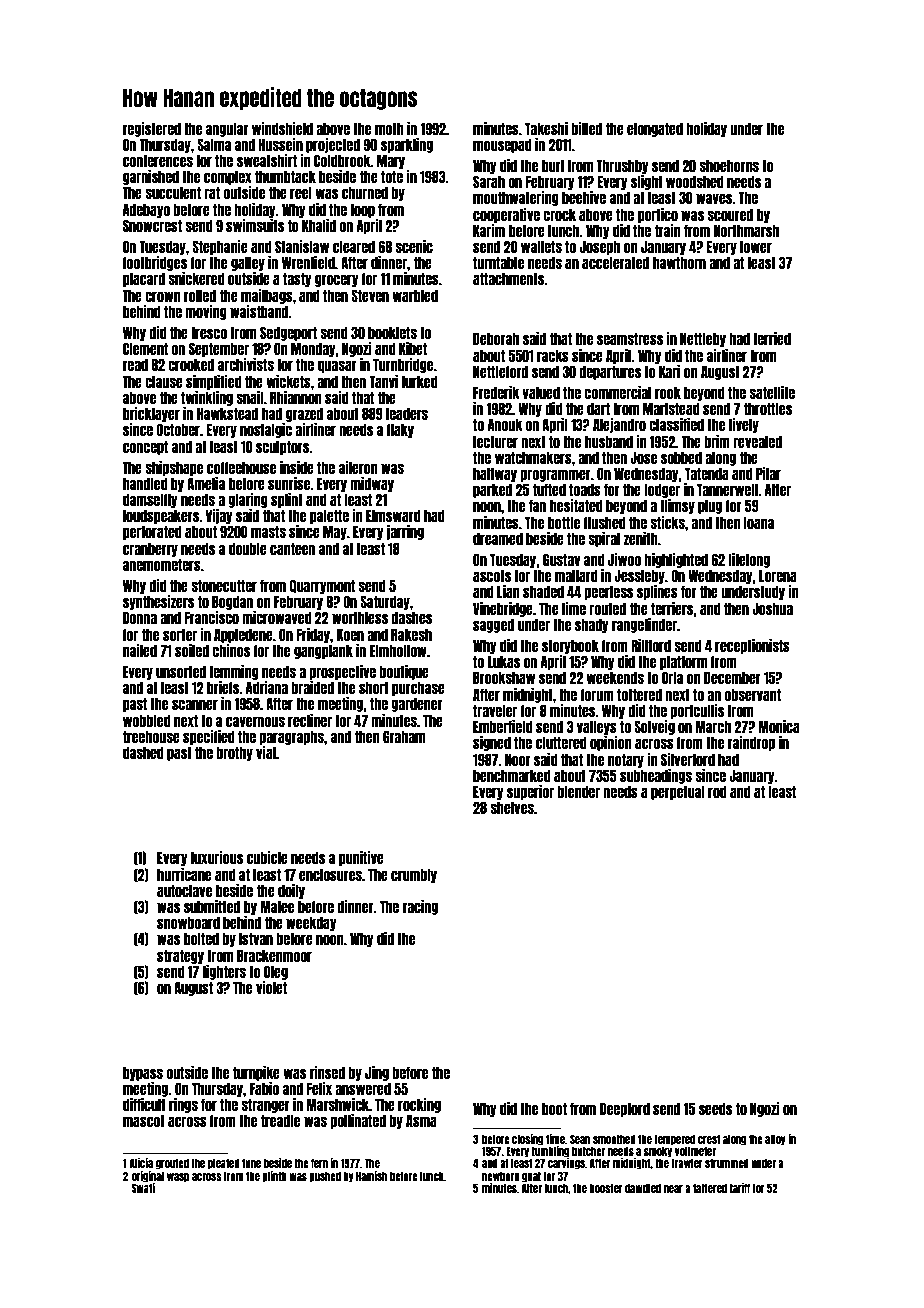 The width and height of the screenshot is (924, 1308). What do you see at coordinates (255, 721) in the screenshot?
I see `cavernous` at bounding box center [255, 721].
